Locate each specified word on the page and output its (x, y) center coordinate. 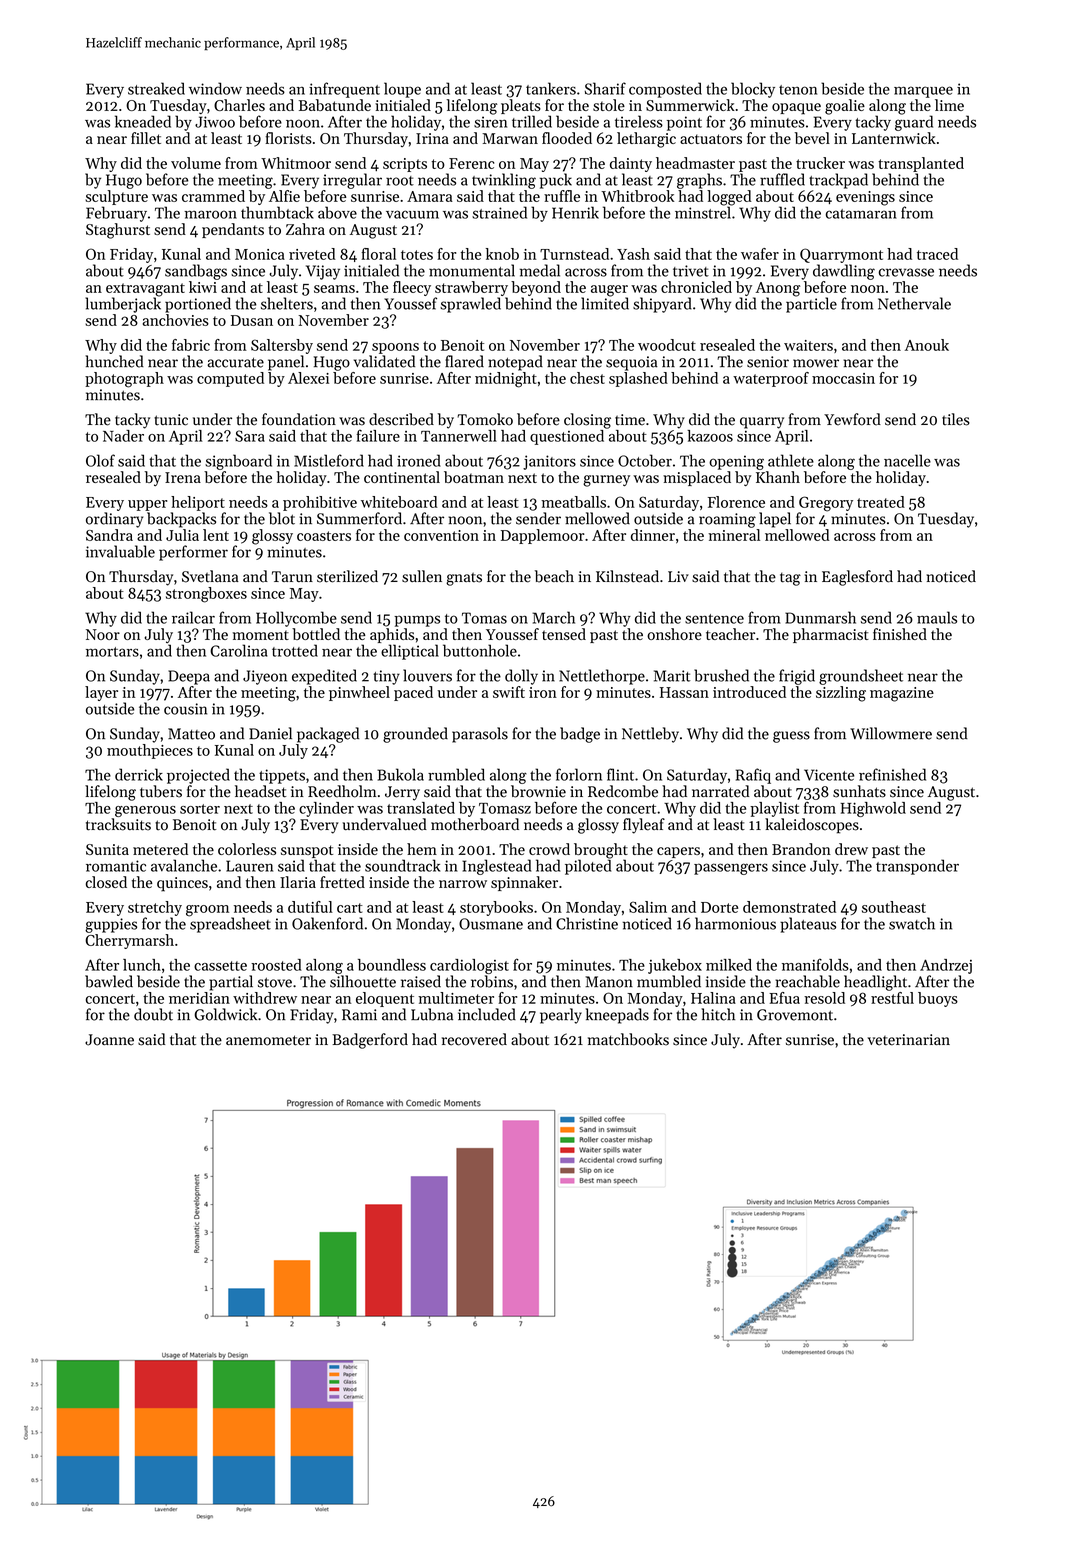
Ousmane (491, 924)
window (215, 88)
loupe (402, 90)
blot (282, 518)
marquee (923, 92)
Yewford (852, 419)
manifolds (815, 964)
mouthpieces (150, 751)
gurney (606, 481)
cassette (220, 966)
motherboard (475, 824)
